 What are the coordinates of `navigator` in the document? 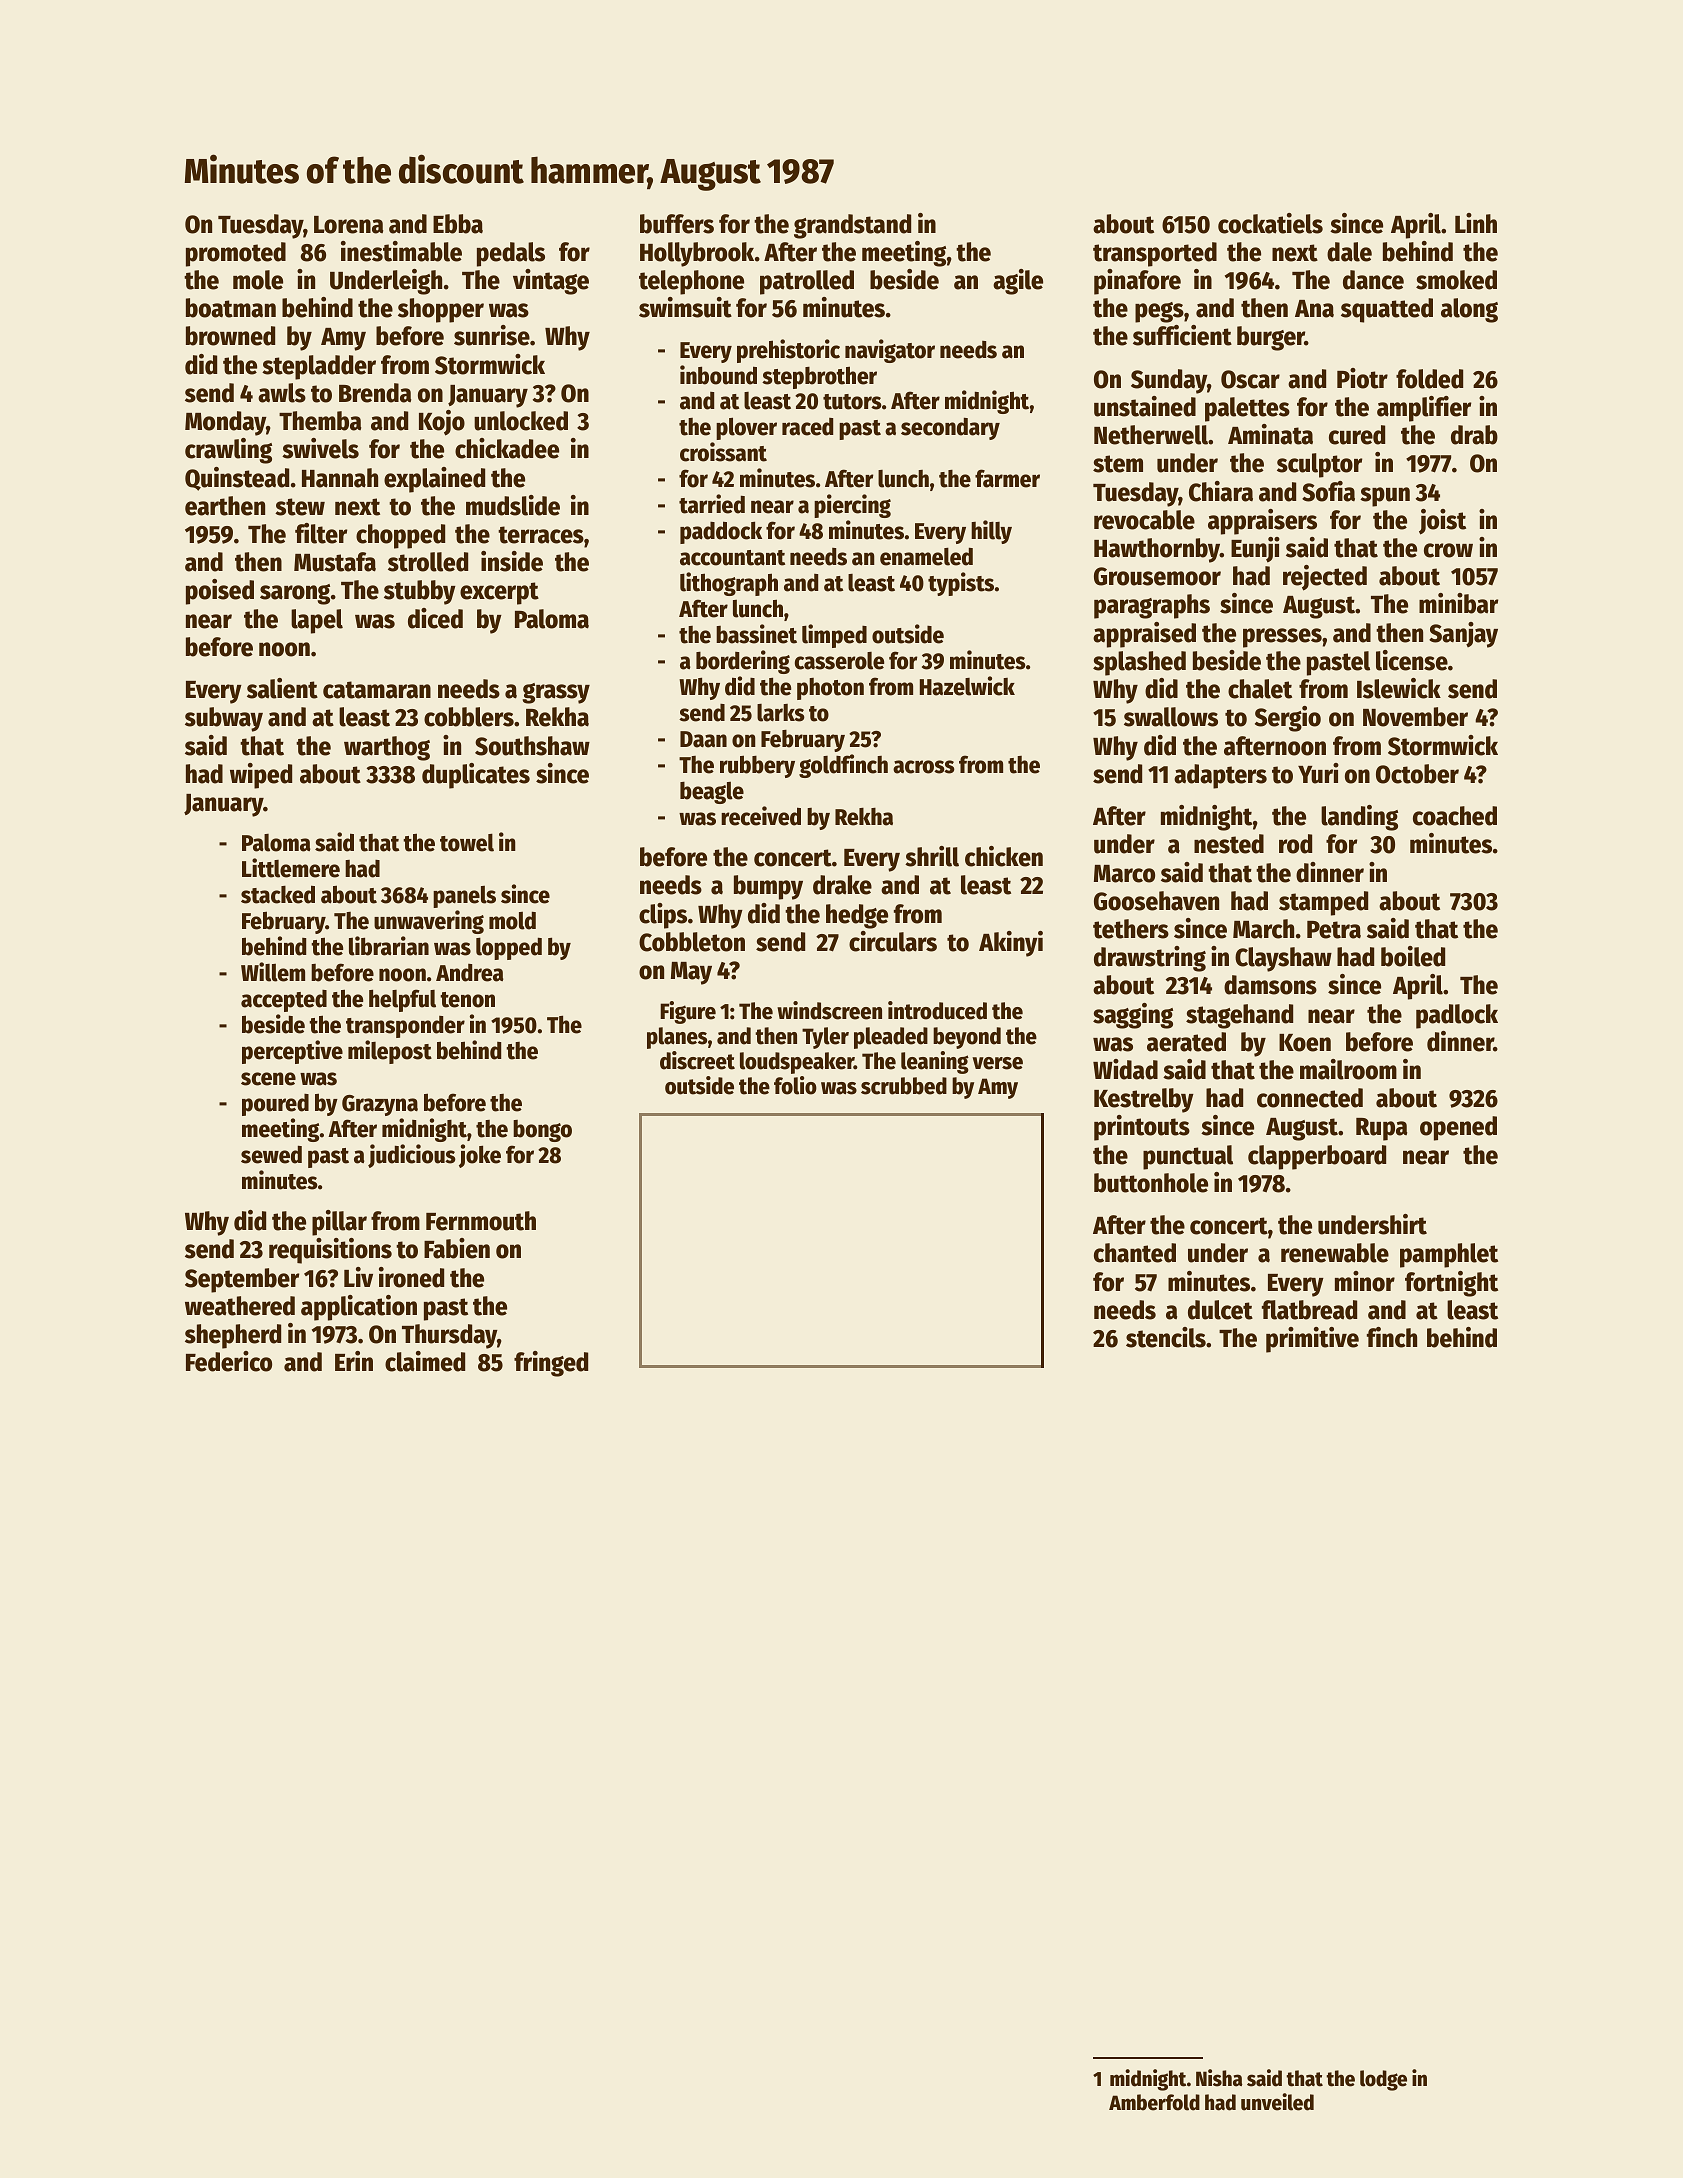 It's located at (890, 351).
